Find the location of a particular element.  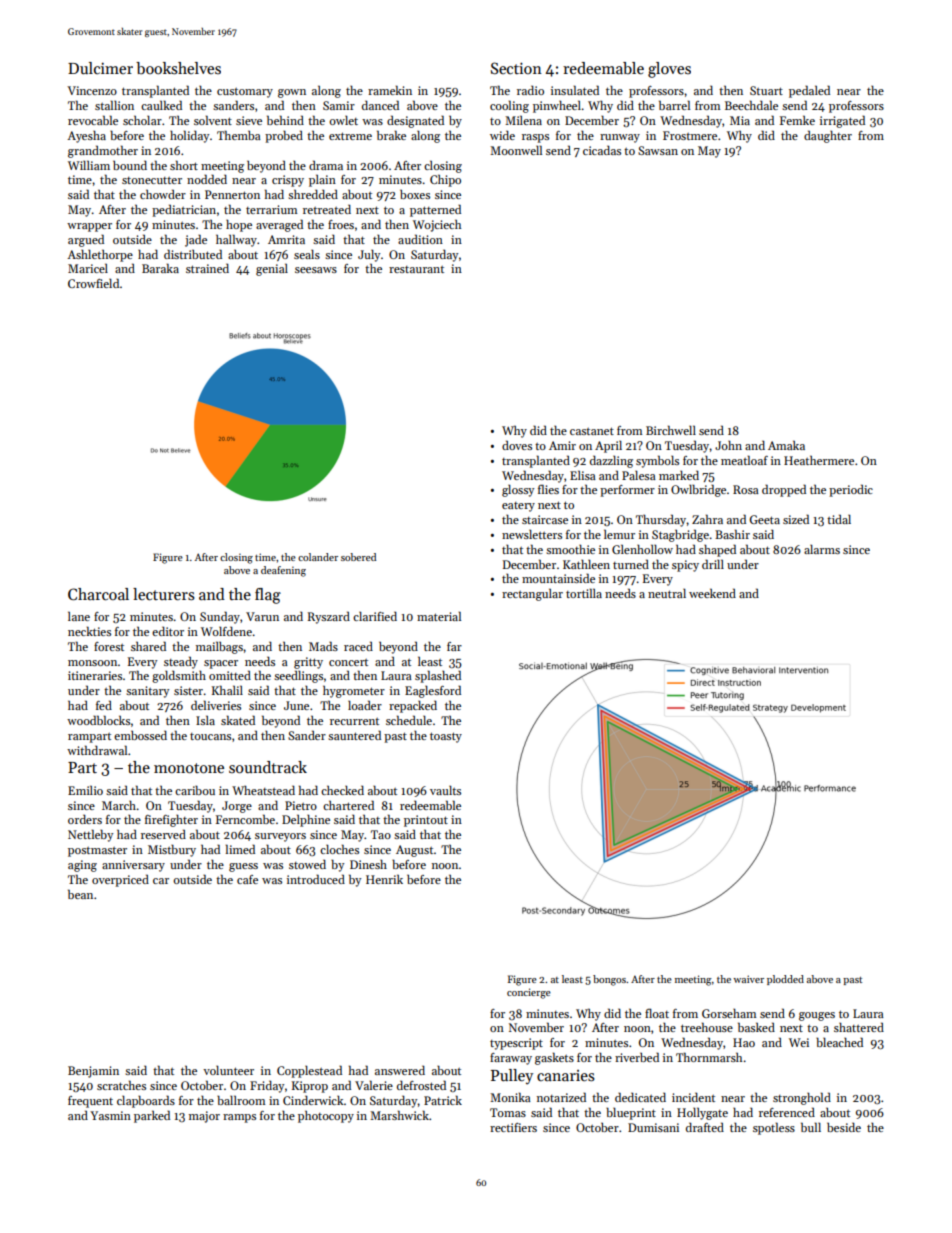

Sawsan is located at coordinates (658, 150).
